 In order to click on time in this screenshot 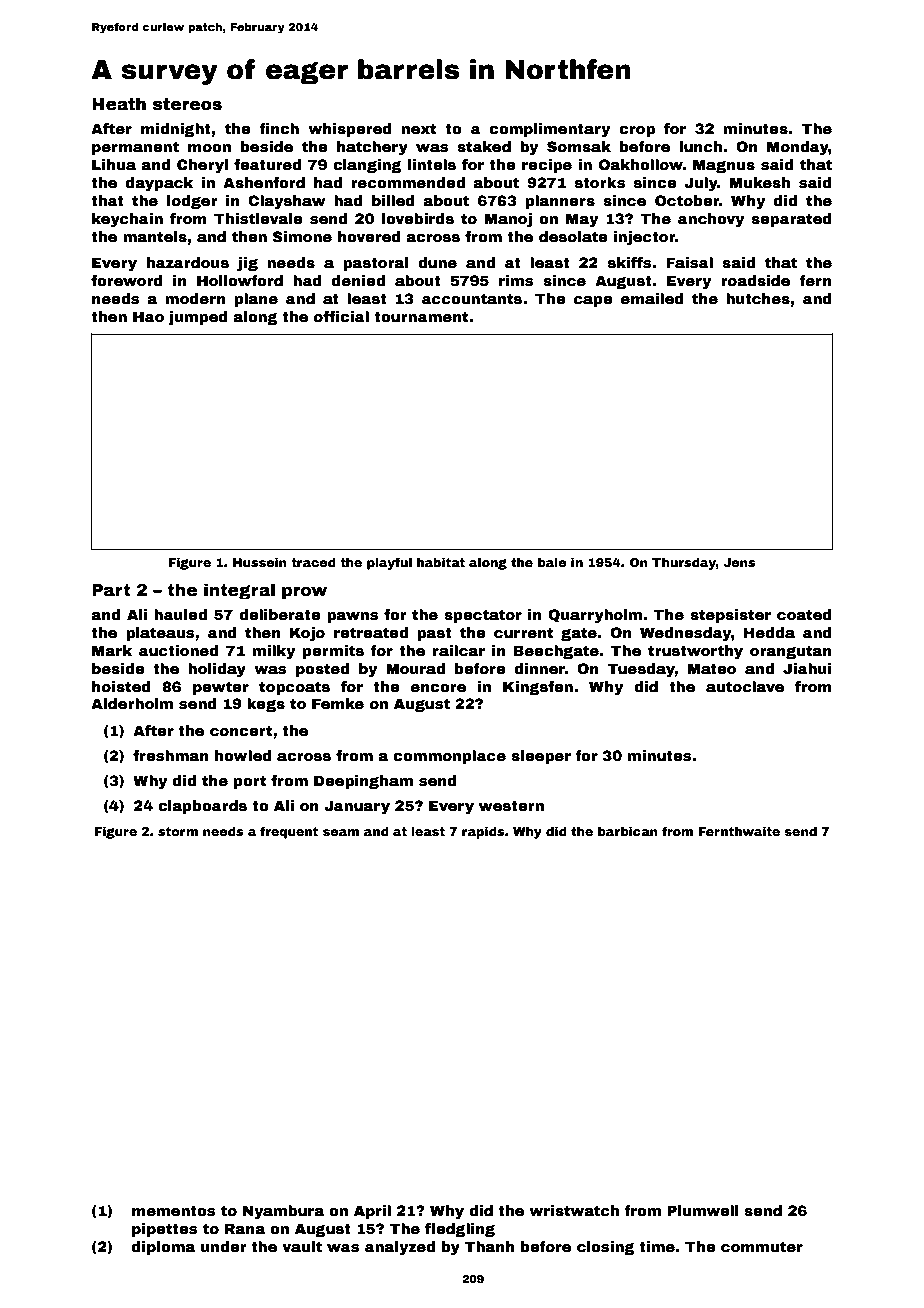, I will do `click(657, 1246)`.
